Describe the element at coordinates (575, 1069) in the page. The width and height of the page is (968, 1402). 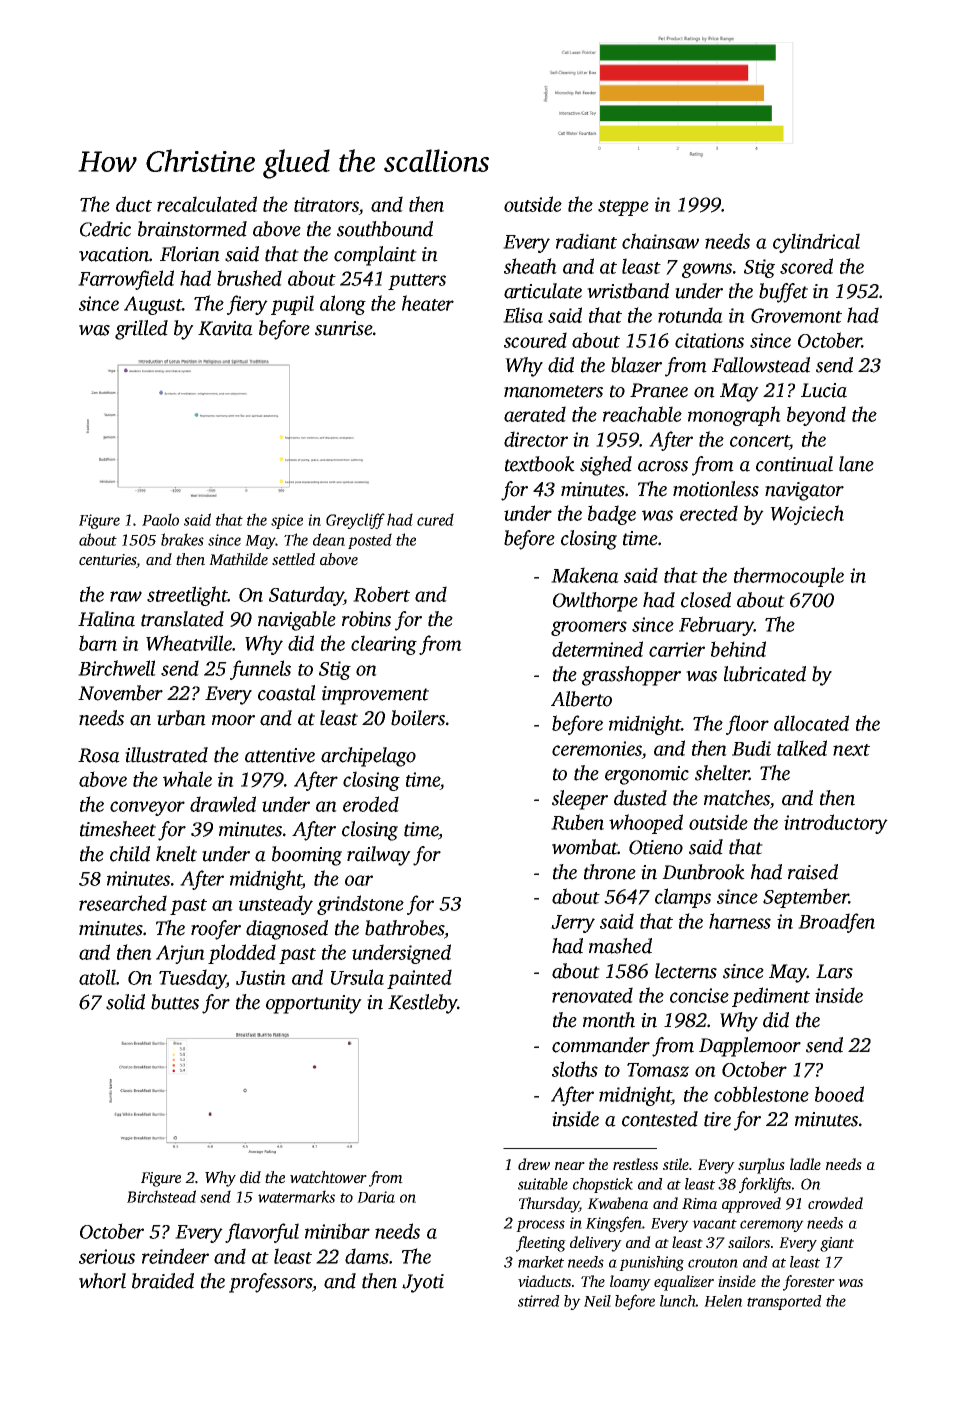
I see `sloths` at that location.
